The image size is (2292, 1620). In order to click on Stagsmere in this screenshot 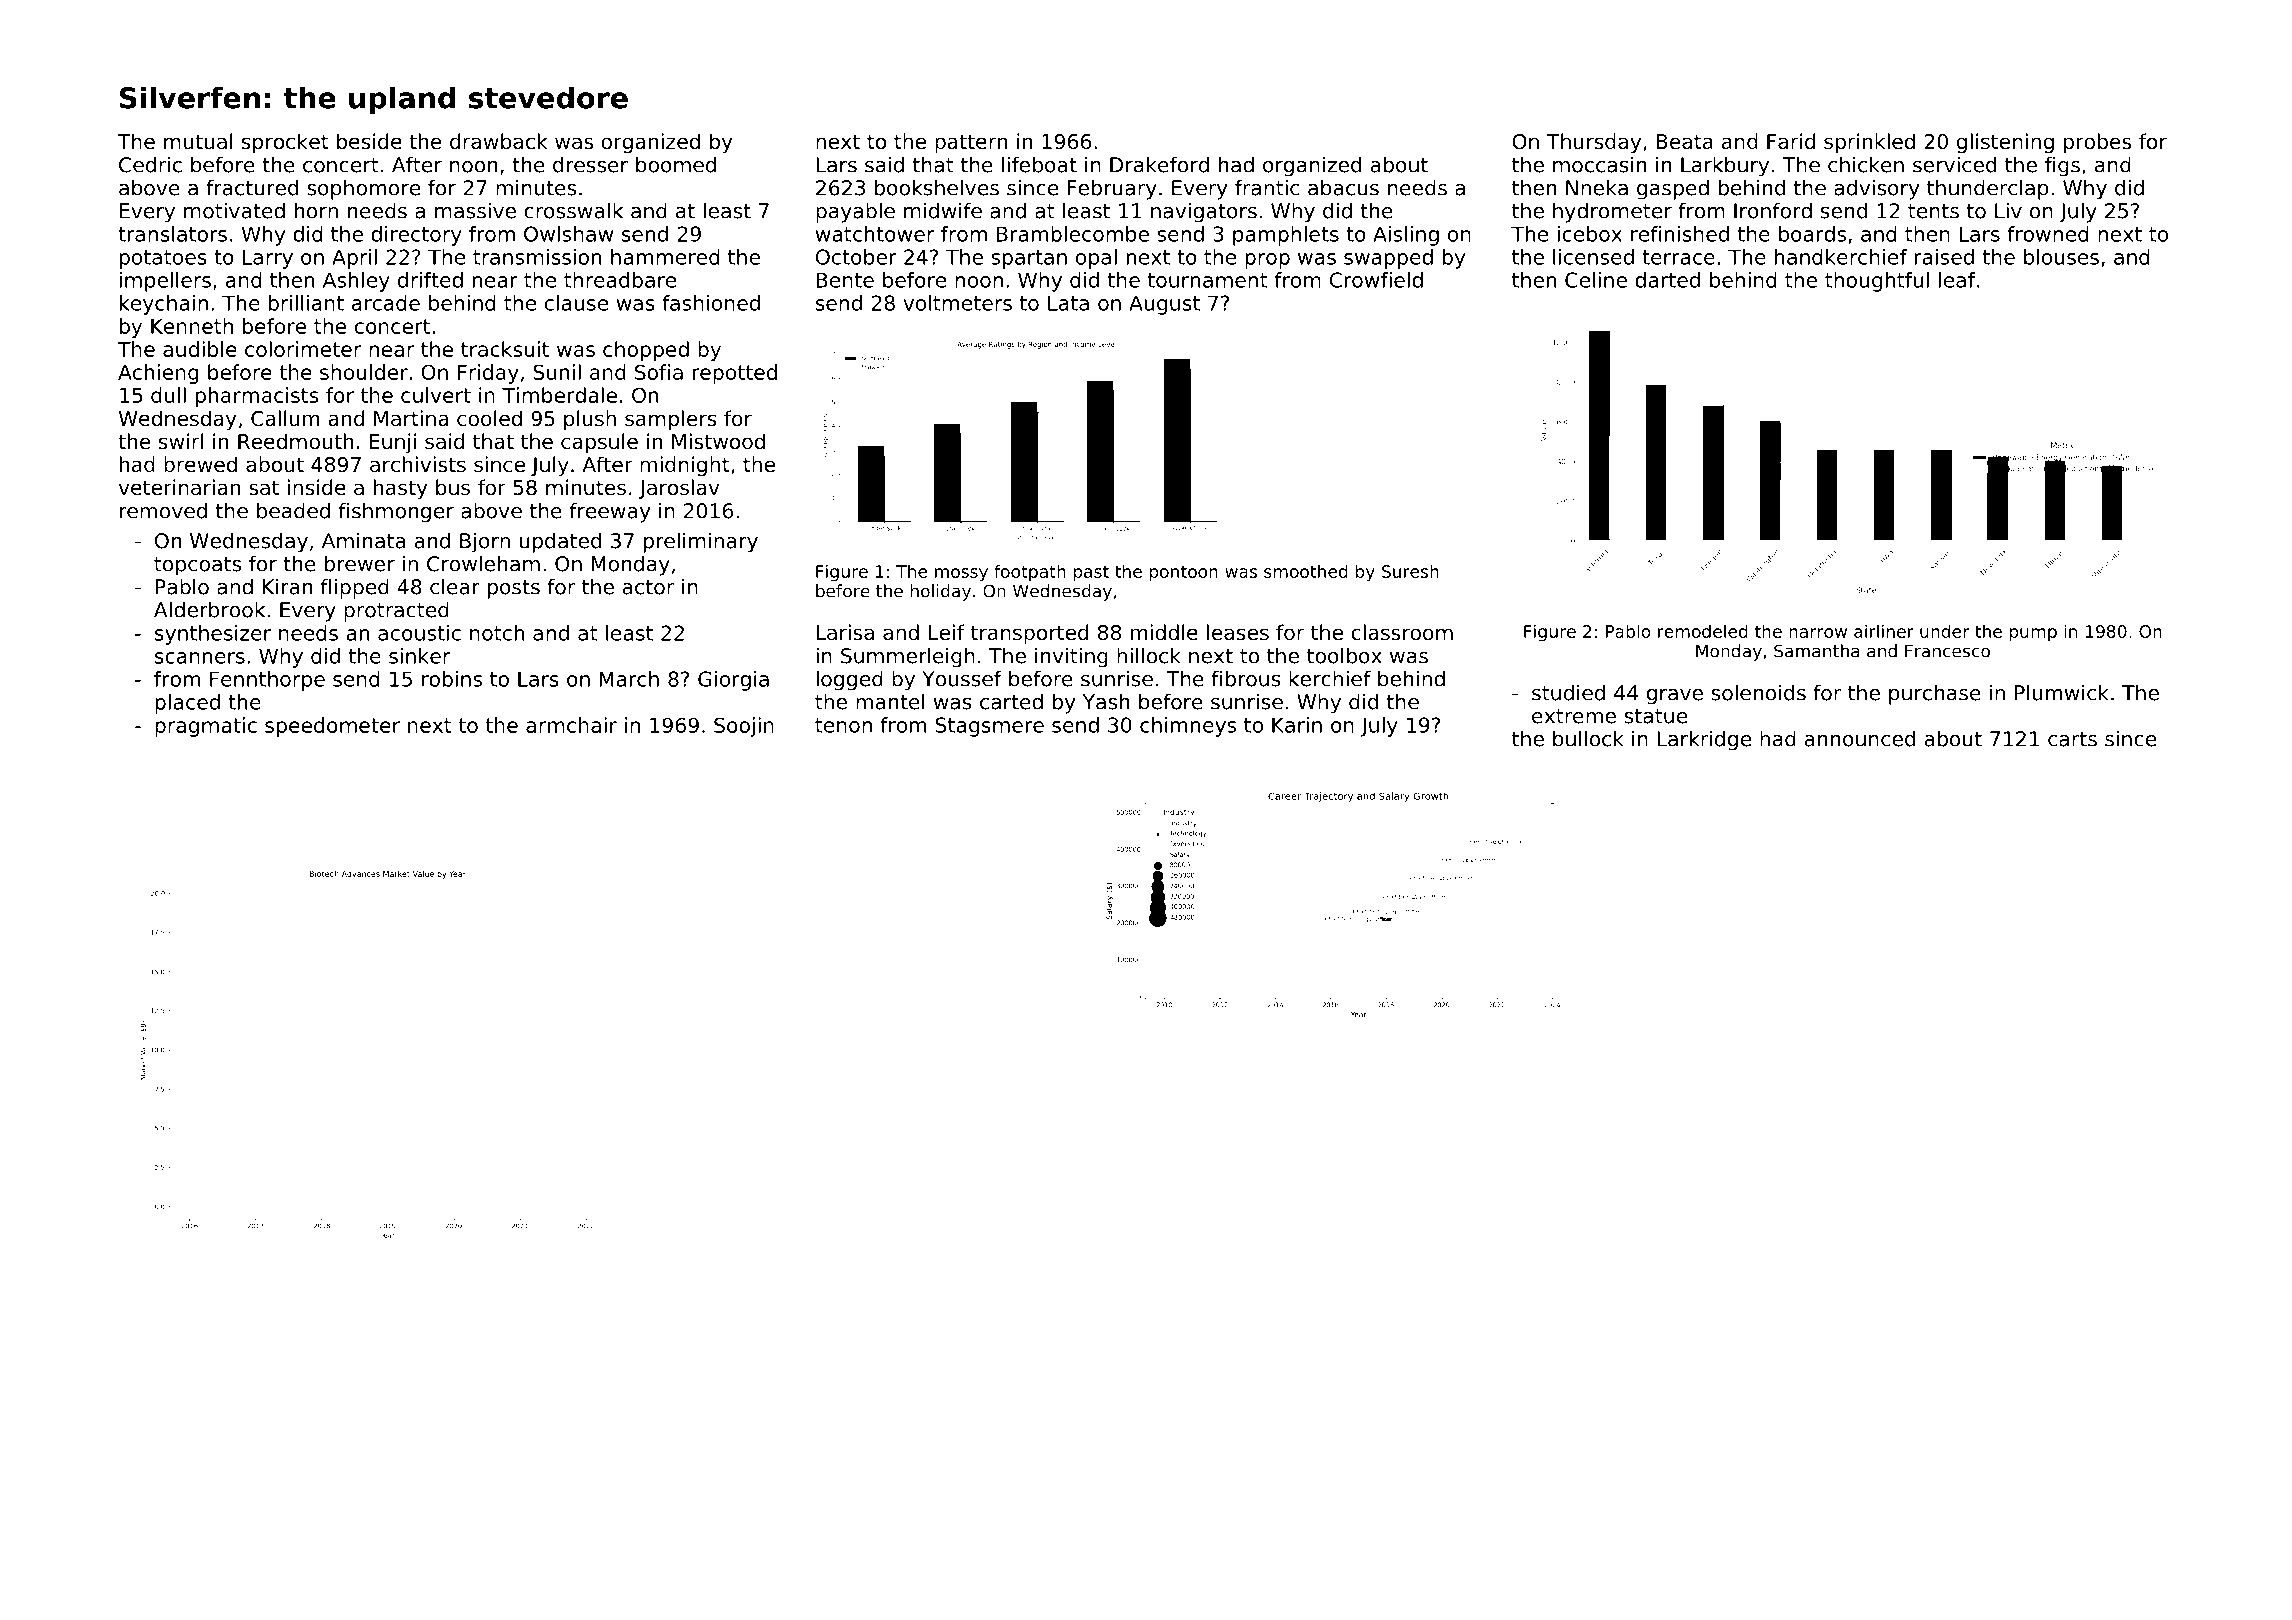, I will do `click(990, 727)`.
